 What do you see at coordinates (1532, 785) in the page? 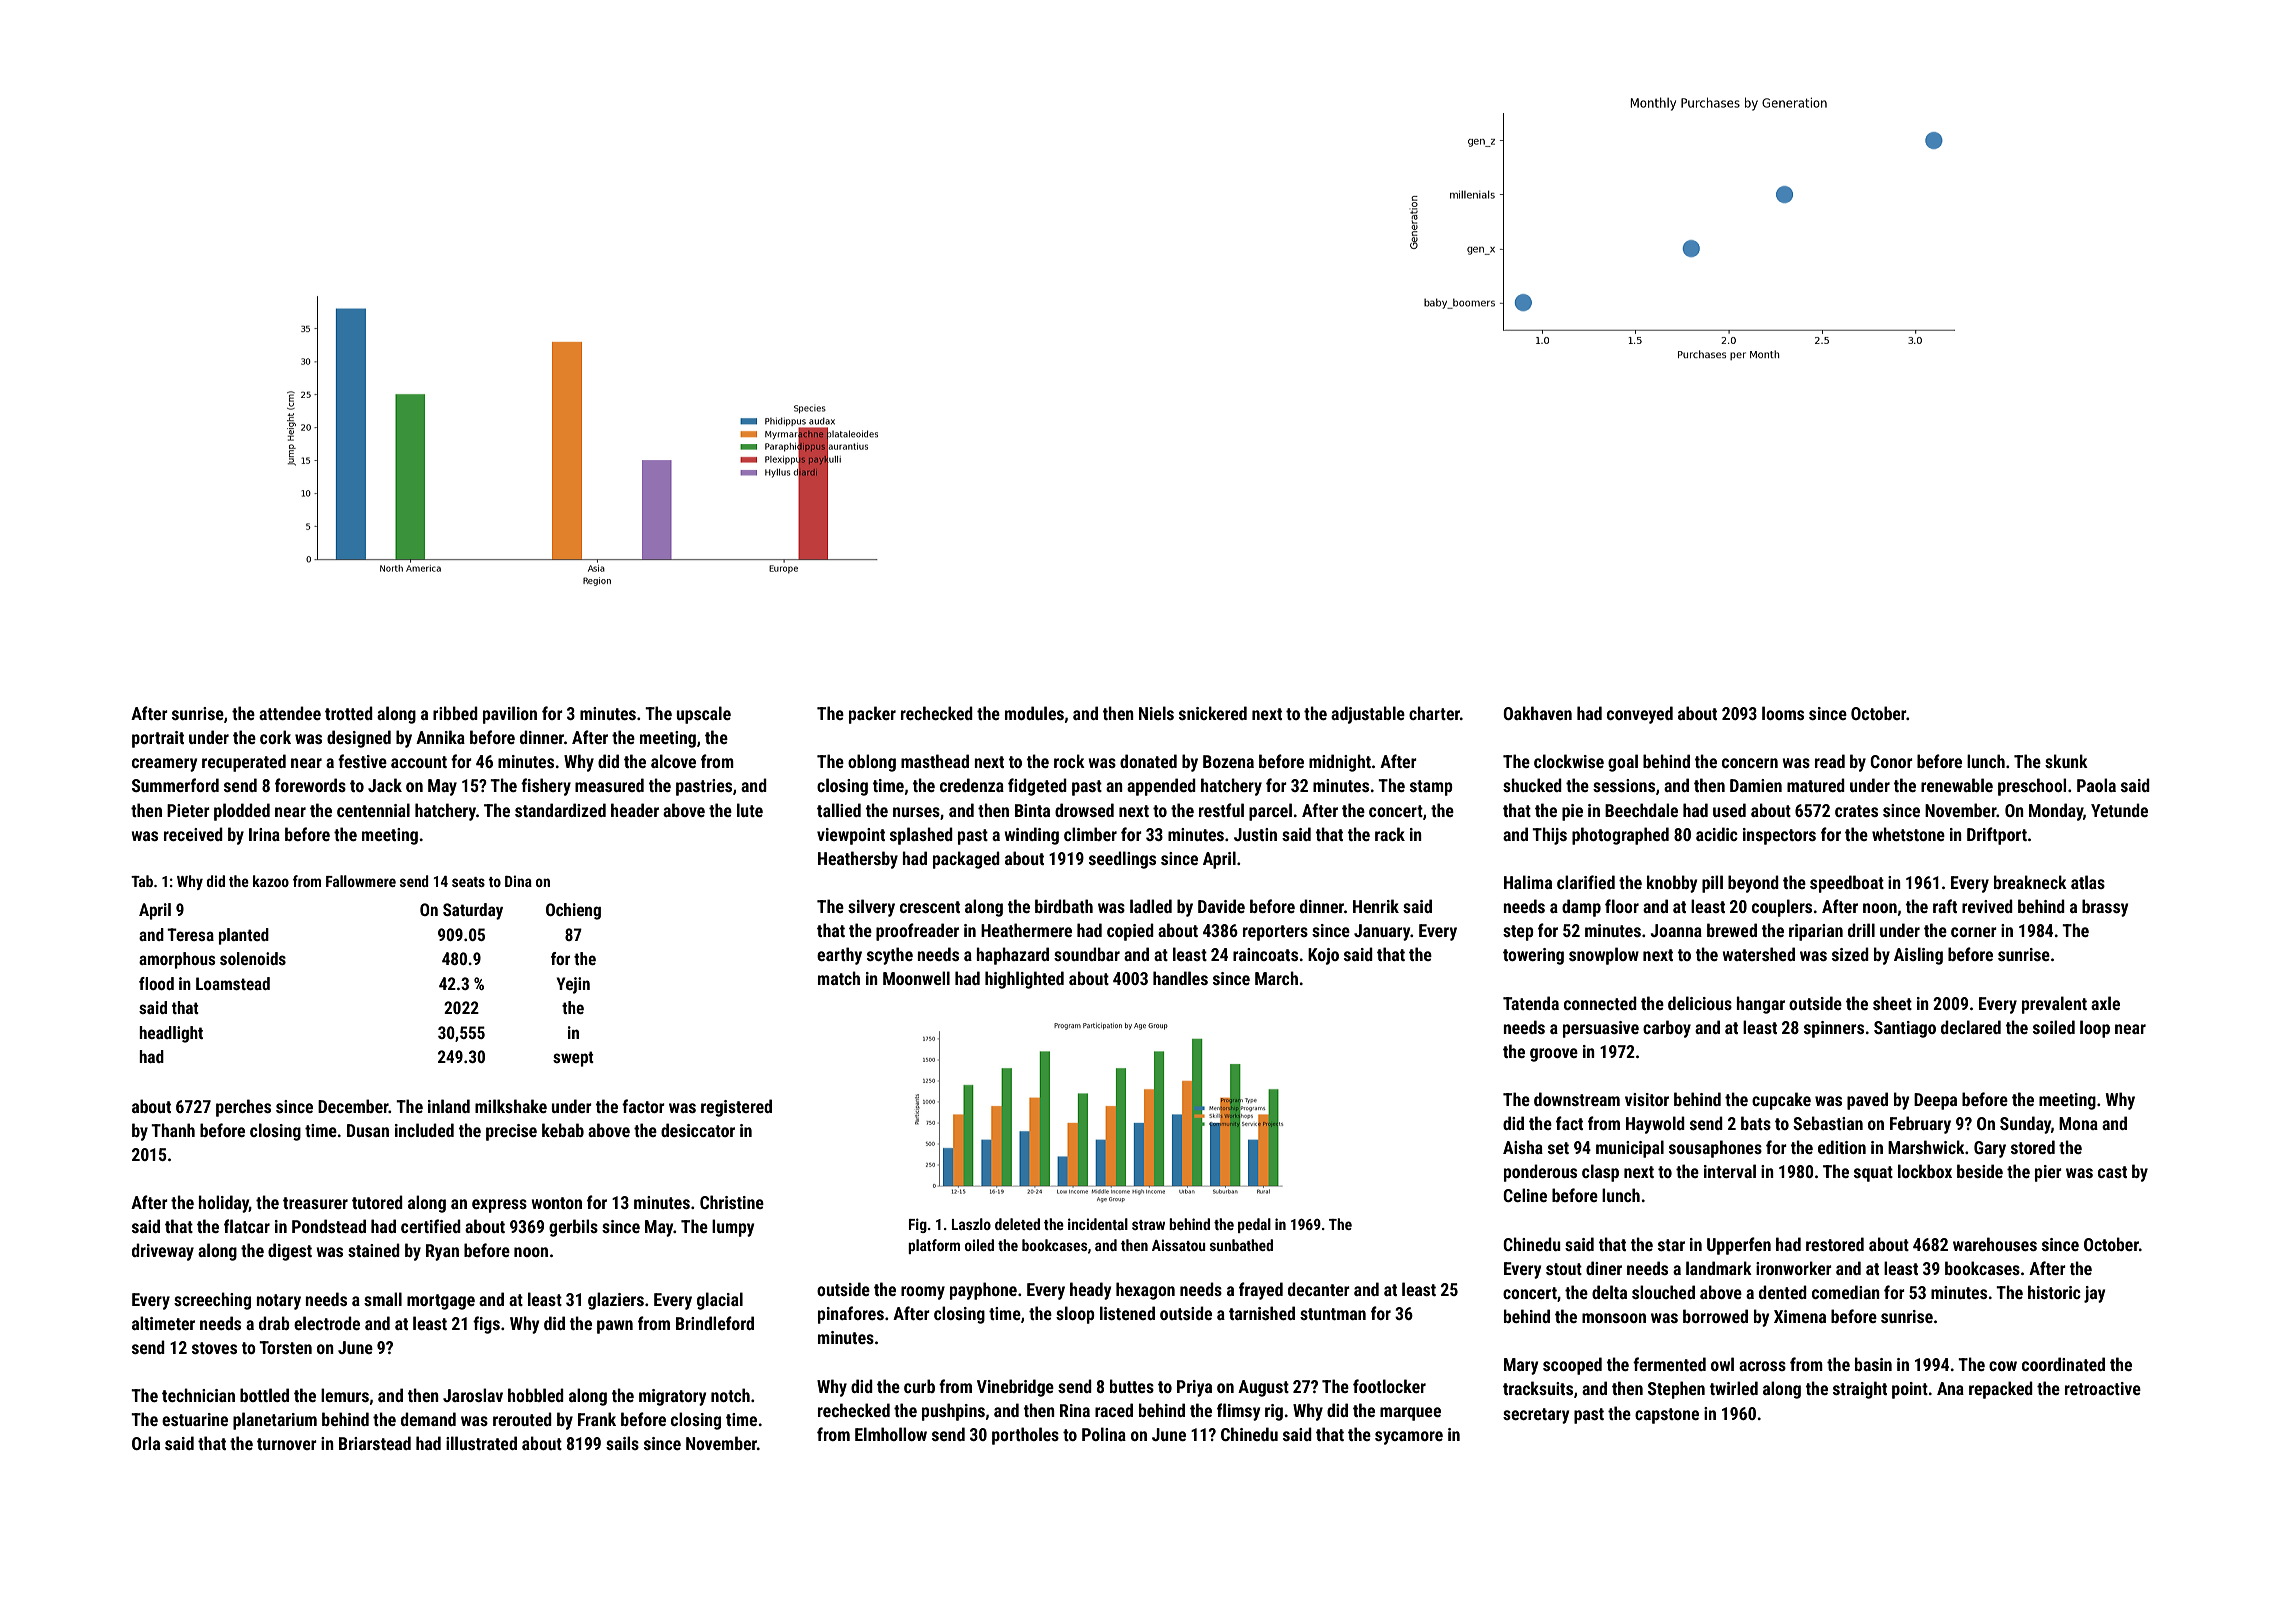
I see `shucked` at bounding box center [1532, 785].
